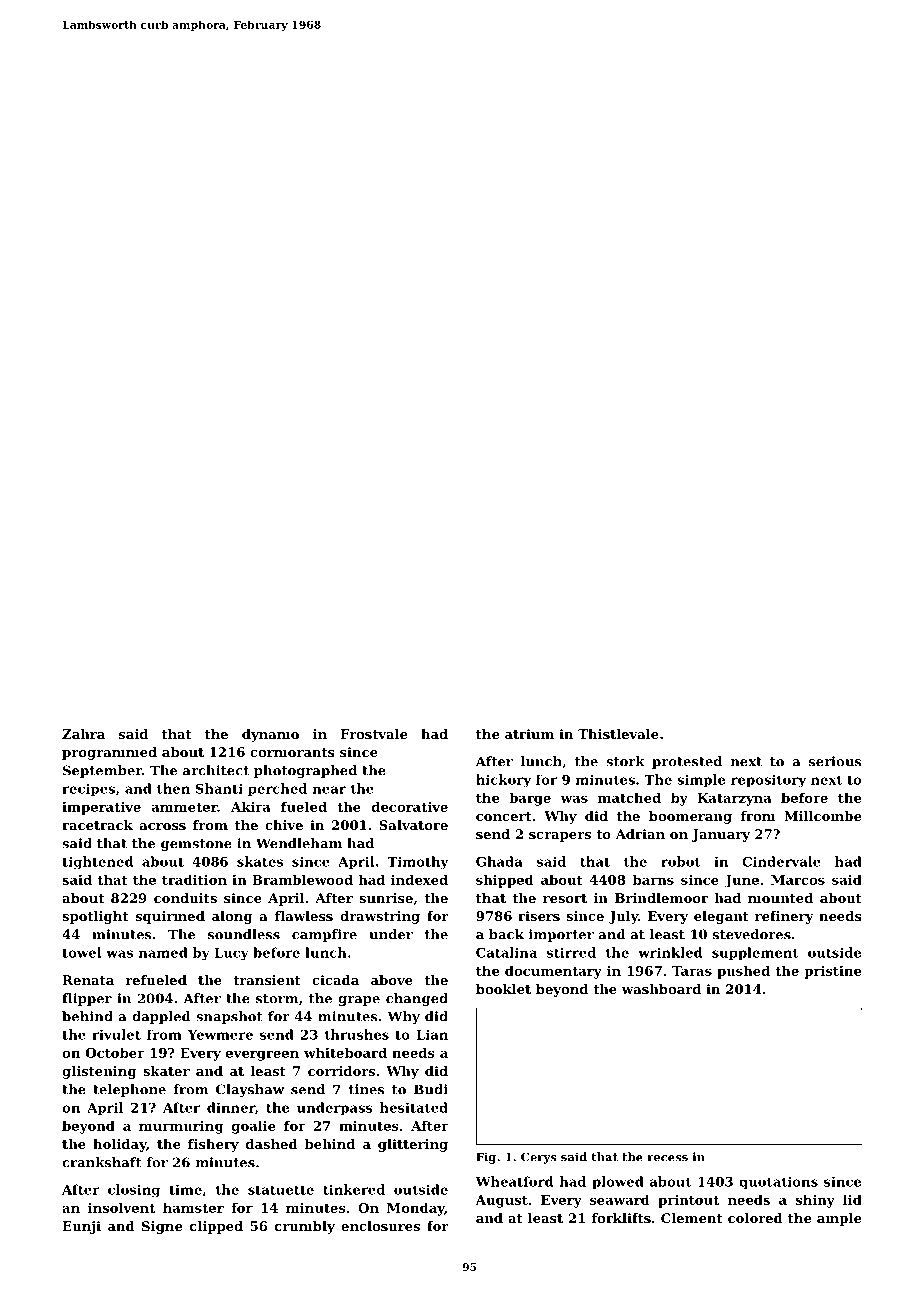  I want to click on soundless, so click(244, 934).
